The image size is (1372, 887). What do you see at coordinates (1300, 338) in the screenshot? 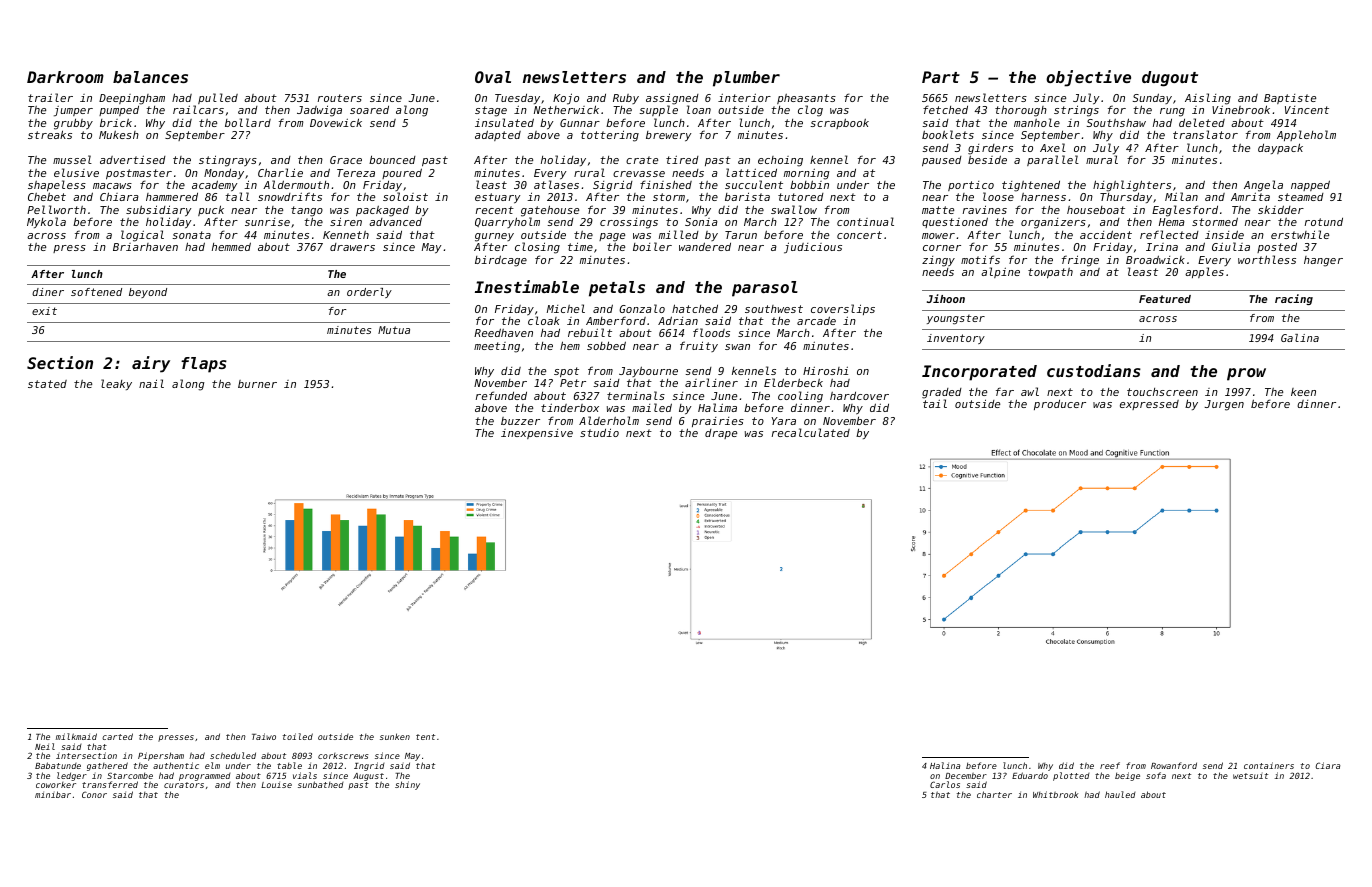
I see `Galina` at bounding box center [1300, 338].
